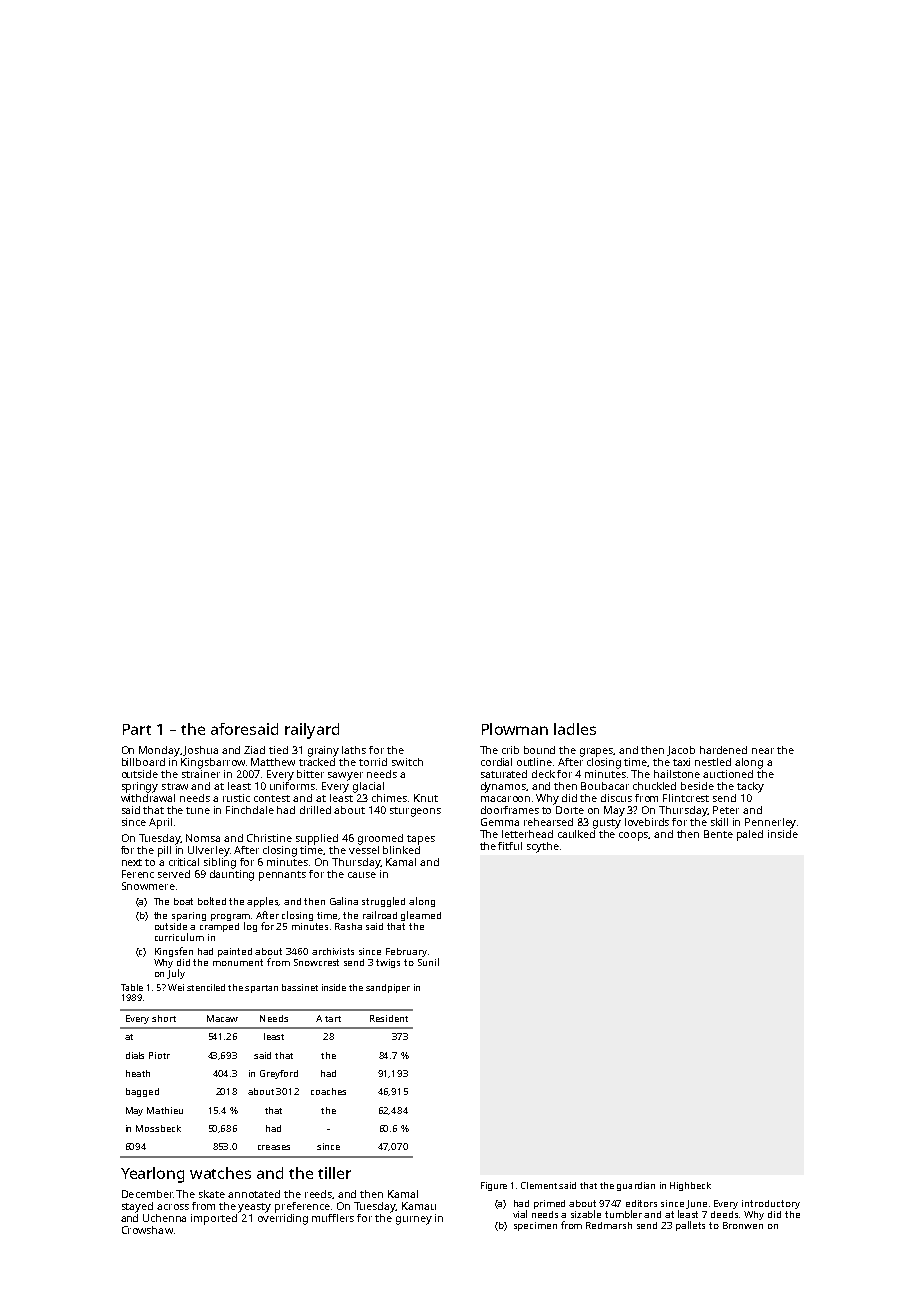 The width and height of the screenshot is (924, 1308). I want to click on tapes, so click(421, 840).
